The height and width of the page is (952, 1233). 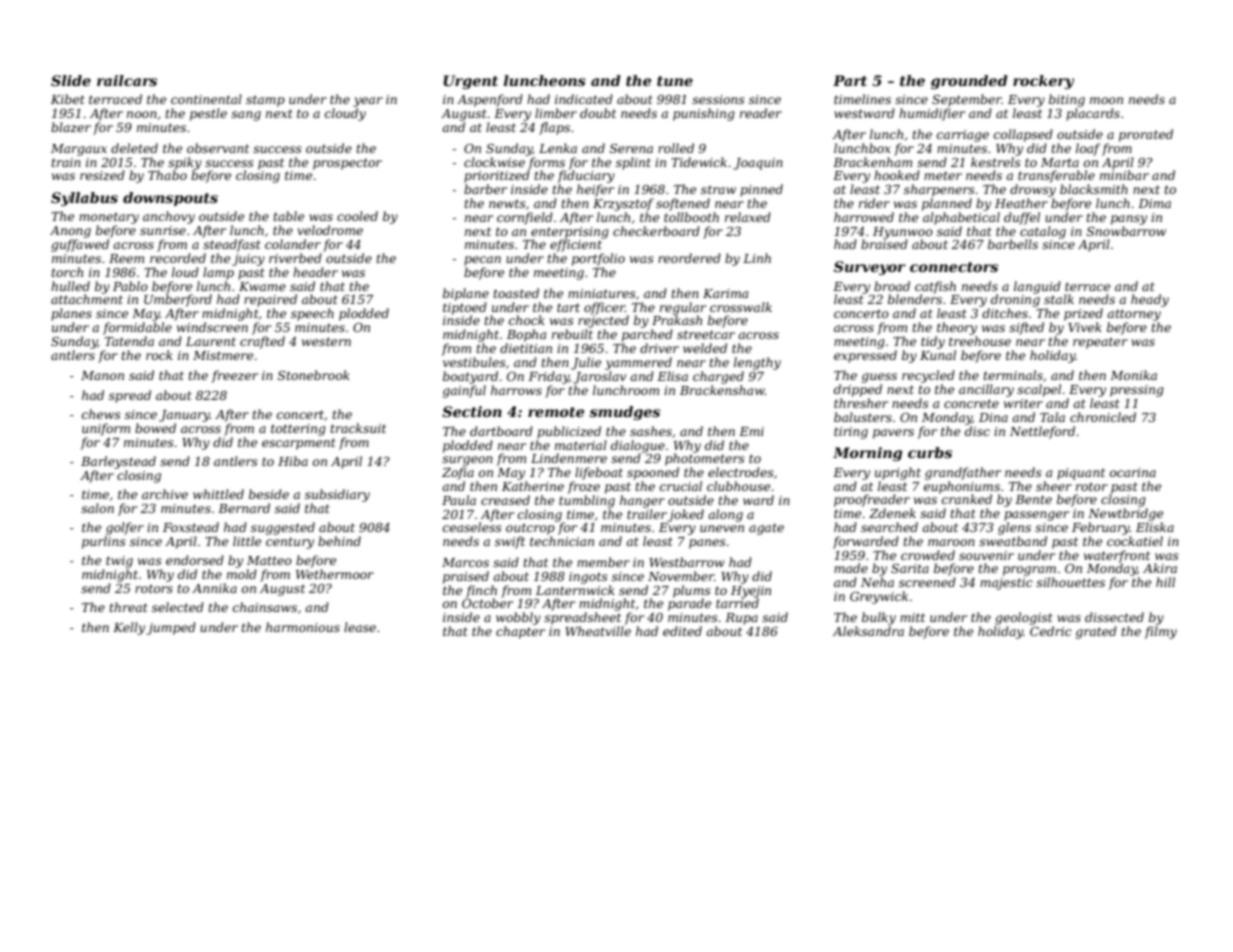 What do you see at coordinates (903, 233) in the page?
I see `Hyunwoo` at bounding box center [903, 233].
